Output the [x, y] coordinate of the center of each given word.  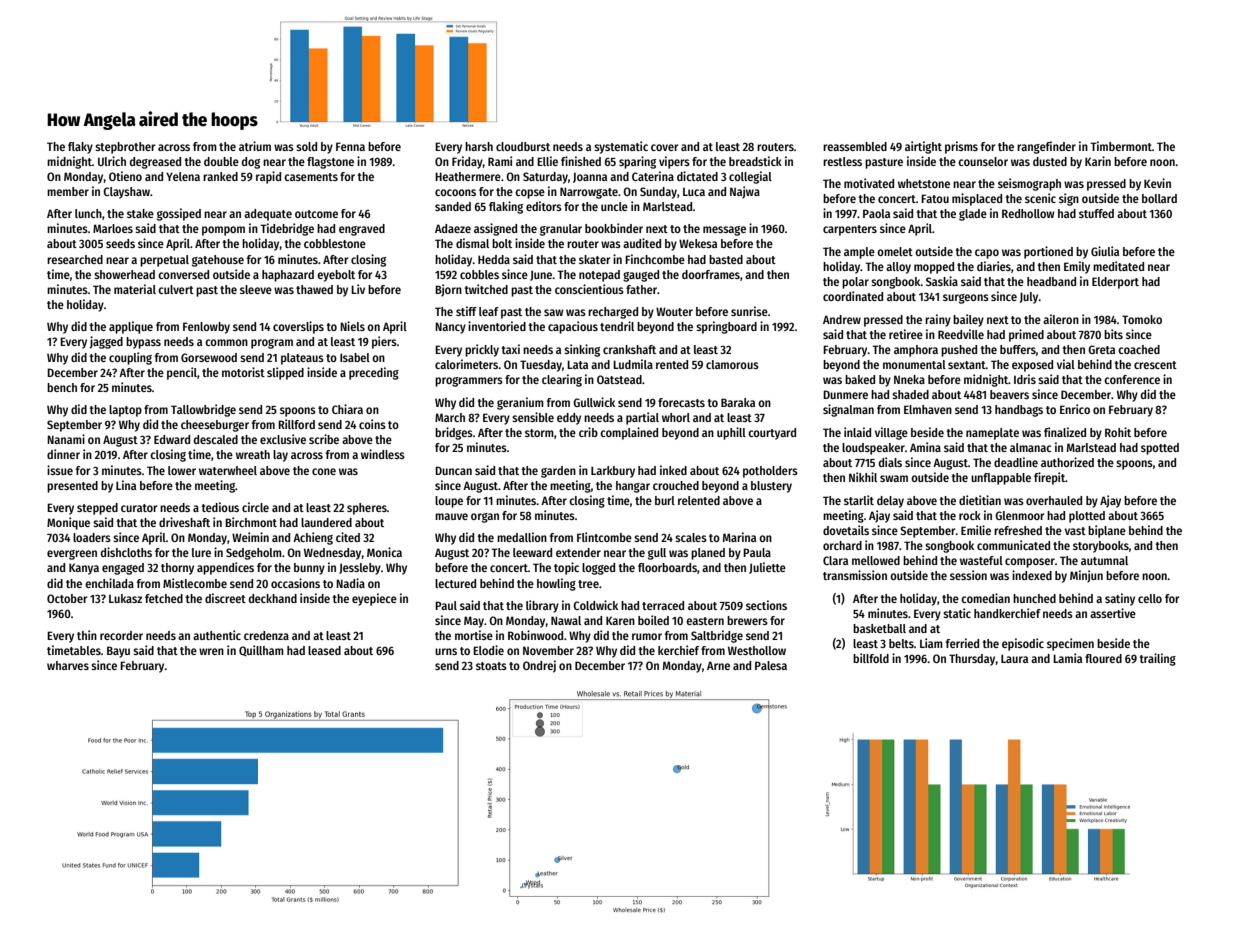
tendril [617, 326]
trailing [1157, 659]
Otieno [125, 176]
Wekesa [698, 243]
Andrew [842, 319]
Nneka [909, 379]
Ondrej [539, 666]
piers [384, 342]
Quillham [261, 651]
